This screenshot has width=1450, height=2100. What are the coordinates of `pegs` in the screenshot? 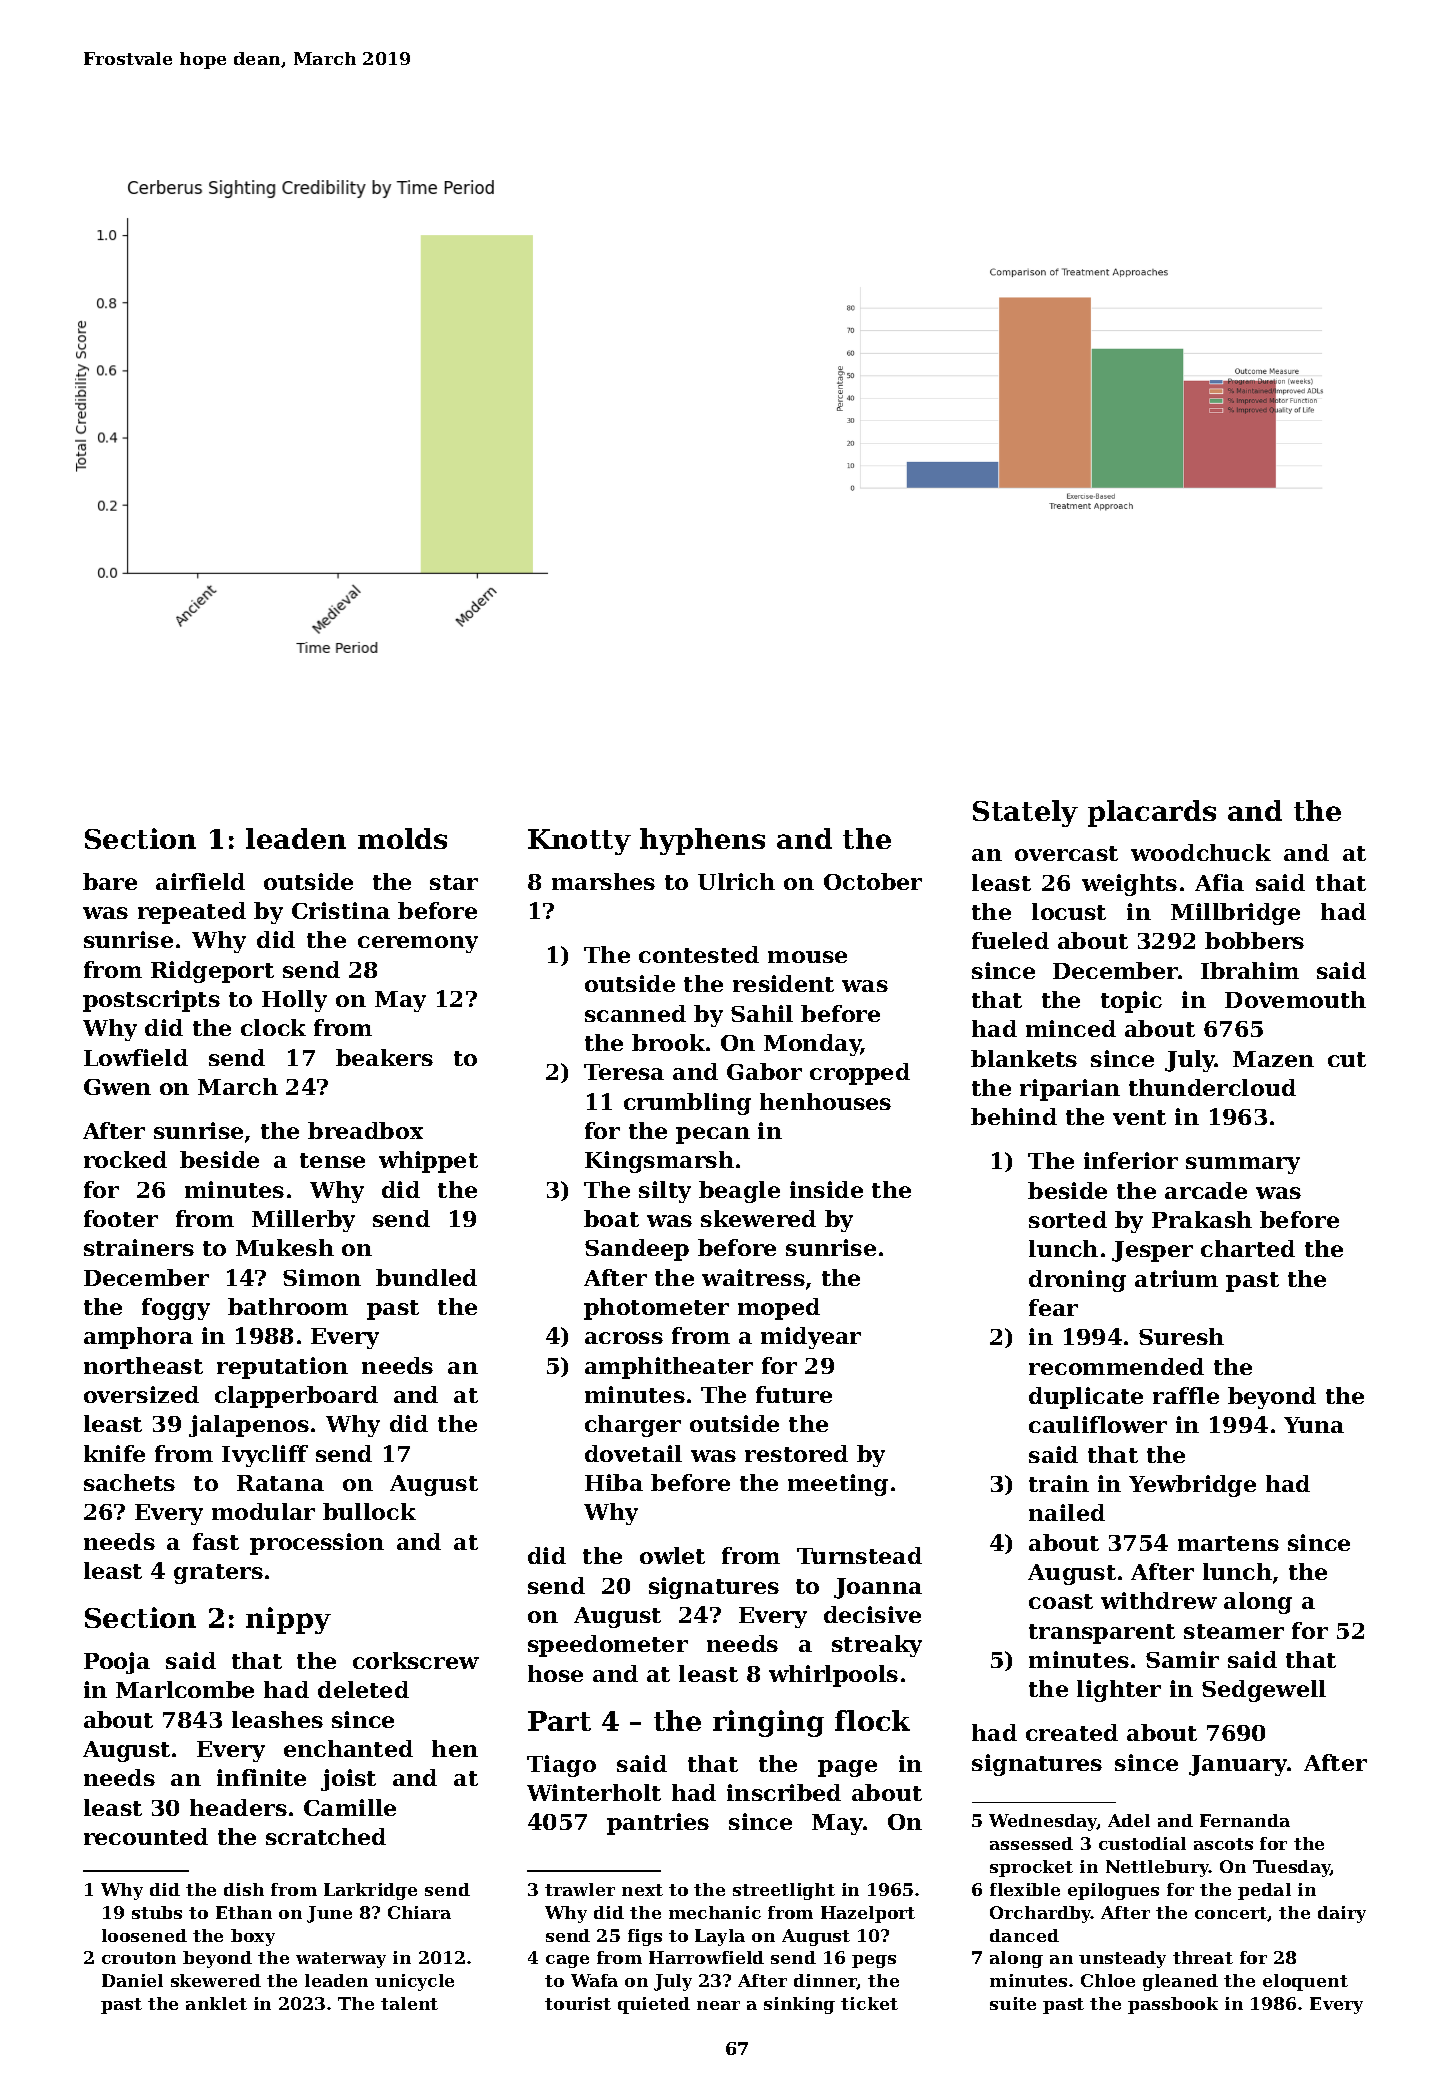 It's located at (874, 1961).
